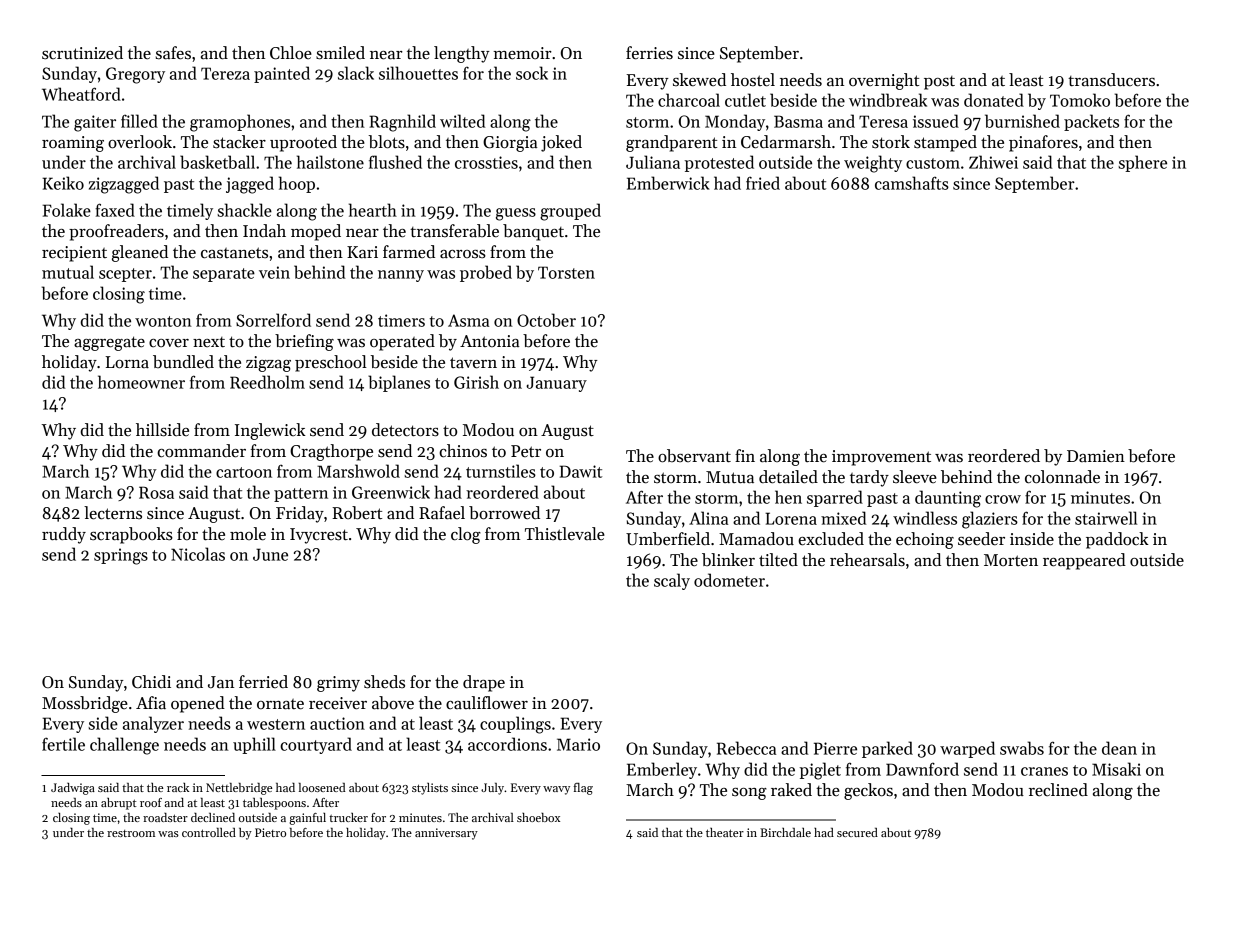 The width and height of the screenshot is (1233, 952). Describe the element at coordinates (538, 817) in the screenshot. I see `shoebox` at that location.
